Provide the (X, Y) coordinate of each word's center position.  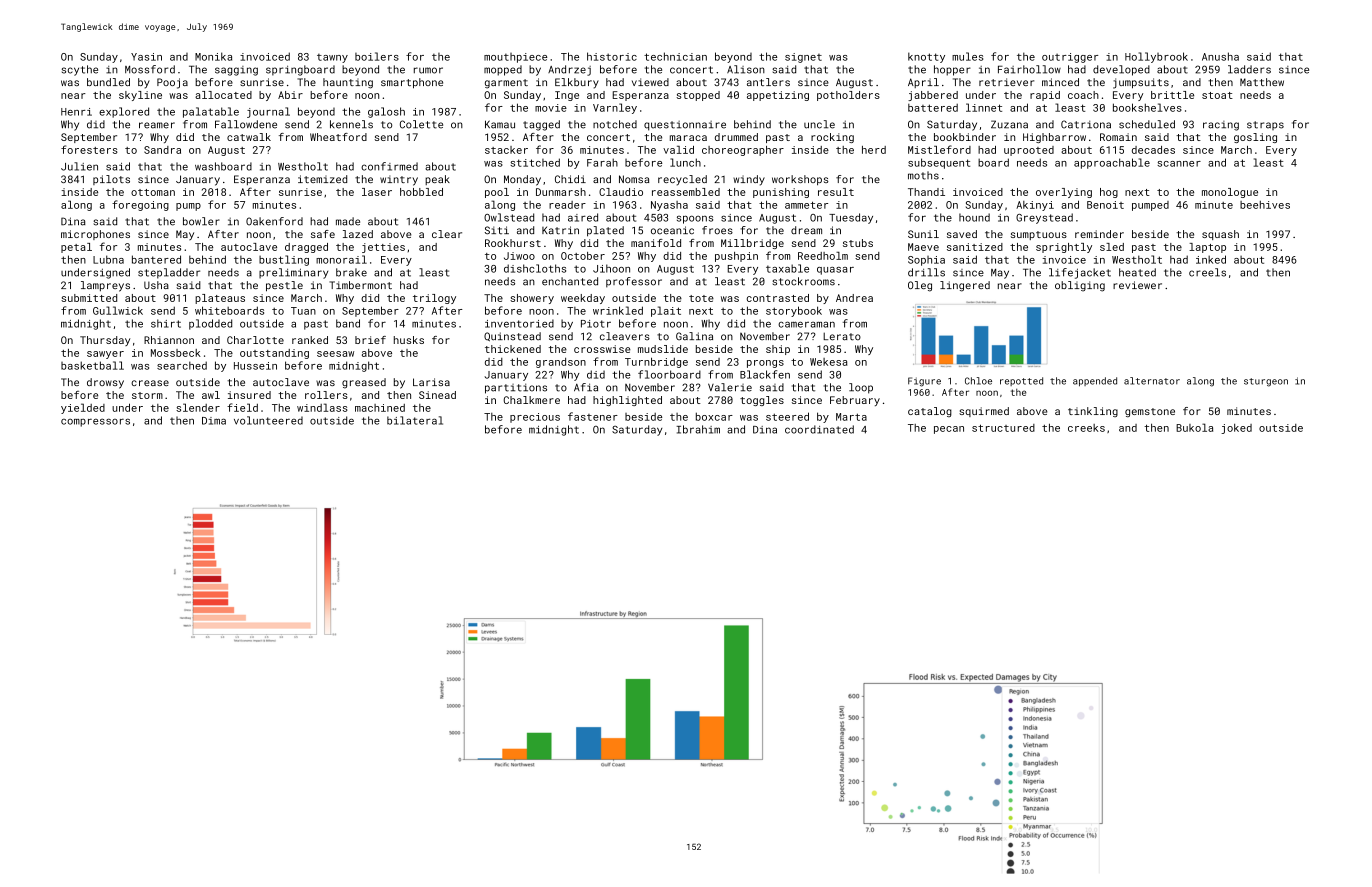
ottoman (153, 192)
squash (1220, 235)
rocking (832, 138)
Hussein (255, 366)
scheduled (1147, 124)
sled (1112, 247)
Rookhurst (513, 243)
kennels (351, 124)
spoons (695, 219)
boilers (377, 56)
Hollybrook (1156, 57)
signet (803, 58)
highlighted (627, 401)
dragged (306, 248)
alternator (1152, 381)
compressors (95, 422)
